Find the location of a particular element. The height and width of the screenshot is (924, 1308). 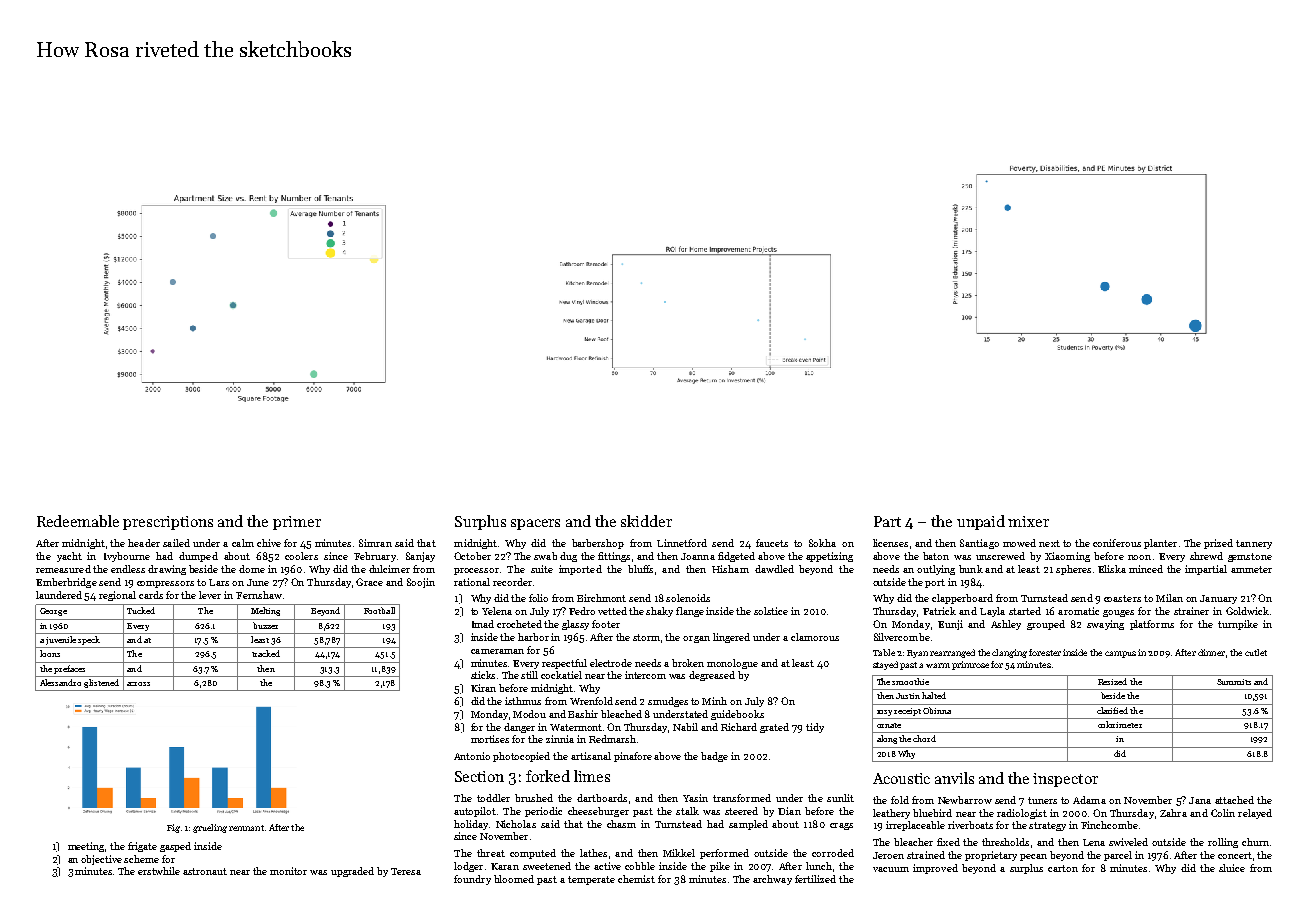

gouges is located at coordinates (1118, 613).
